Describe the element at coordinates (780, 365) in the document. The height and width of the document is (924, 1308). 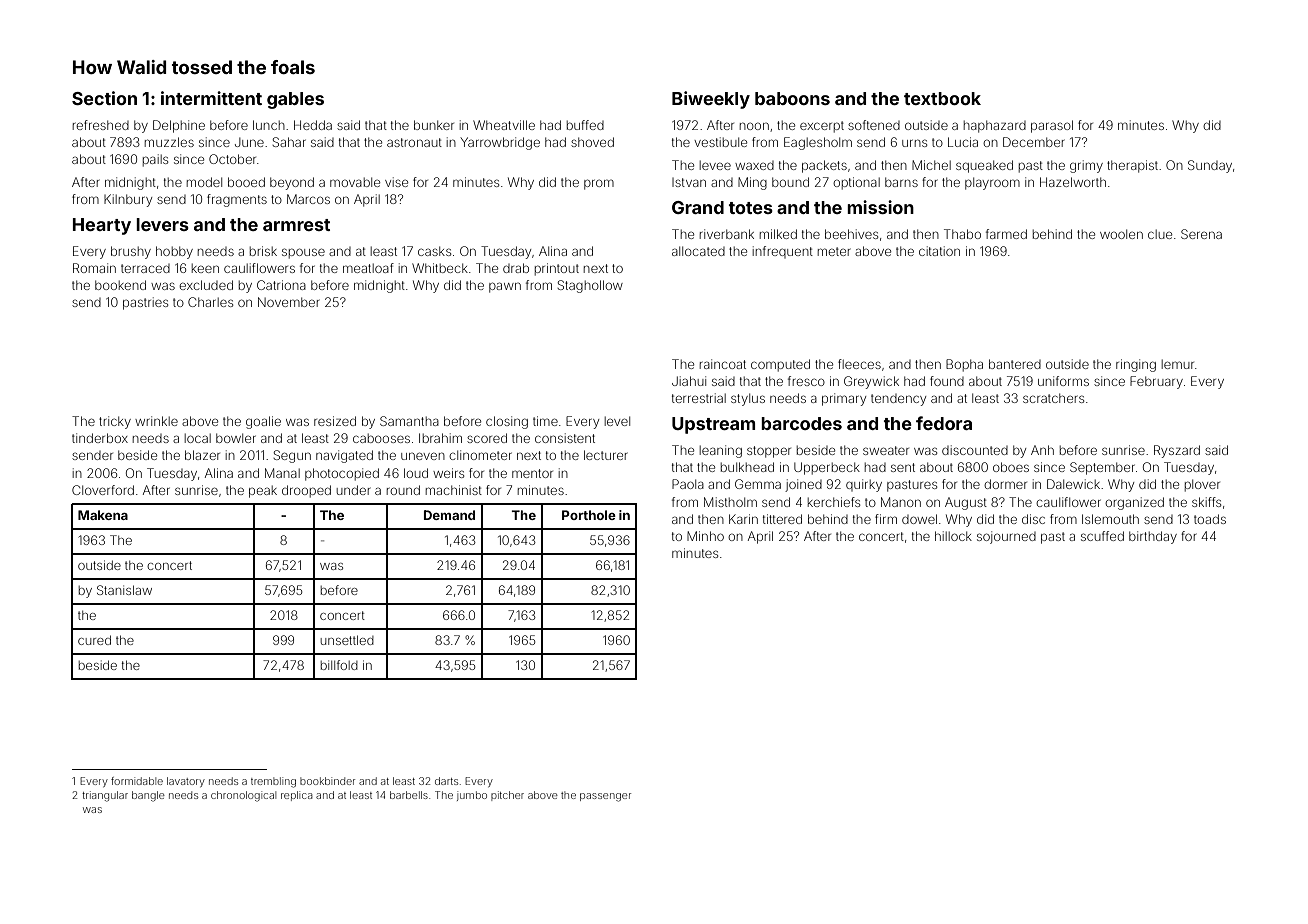
I see `computed` at that location.
